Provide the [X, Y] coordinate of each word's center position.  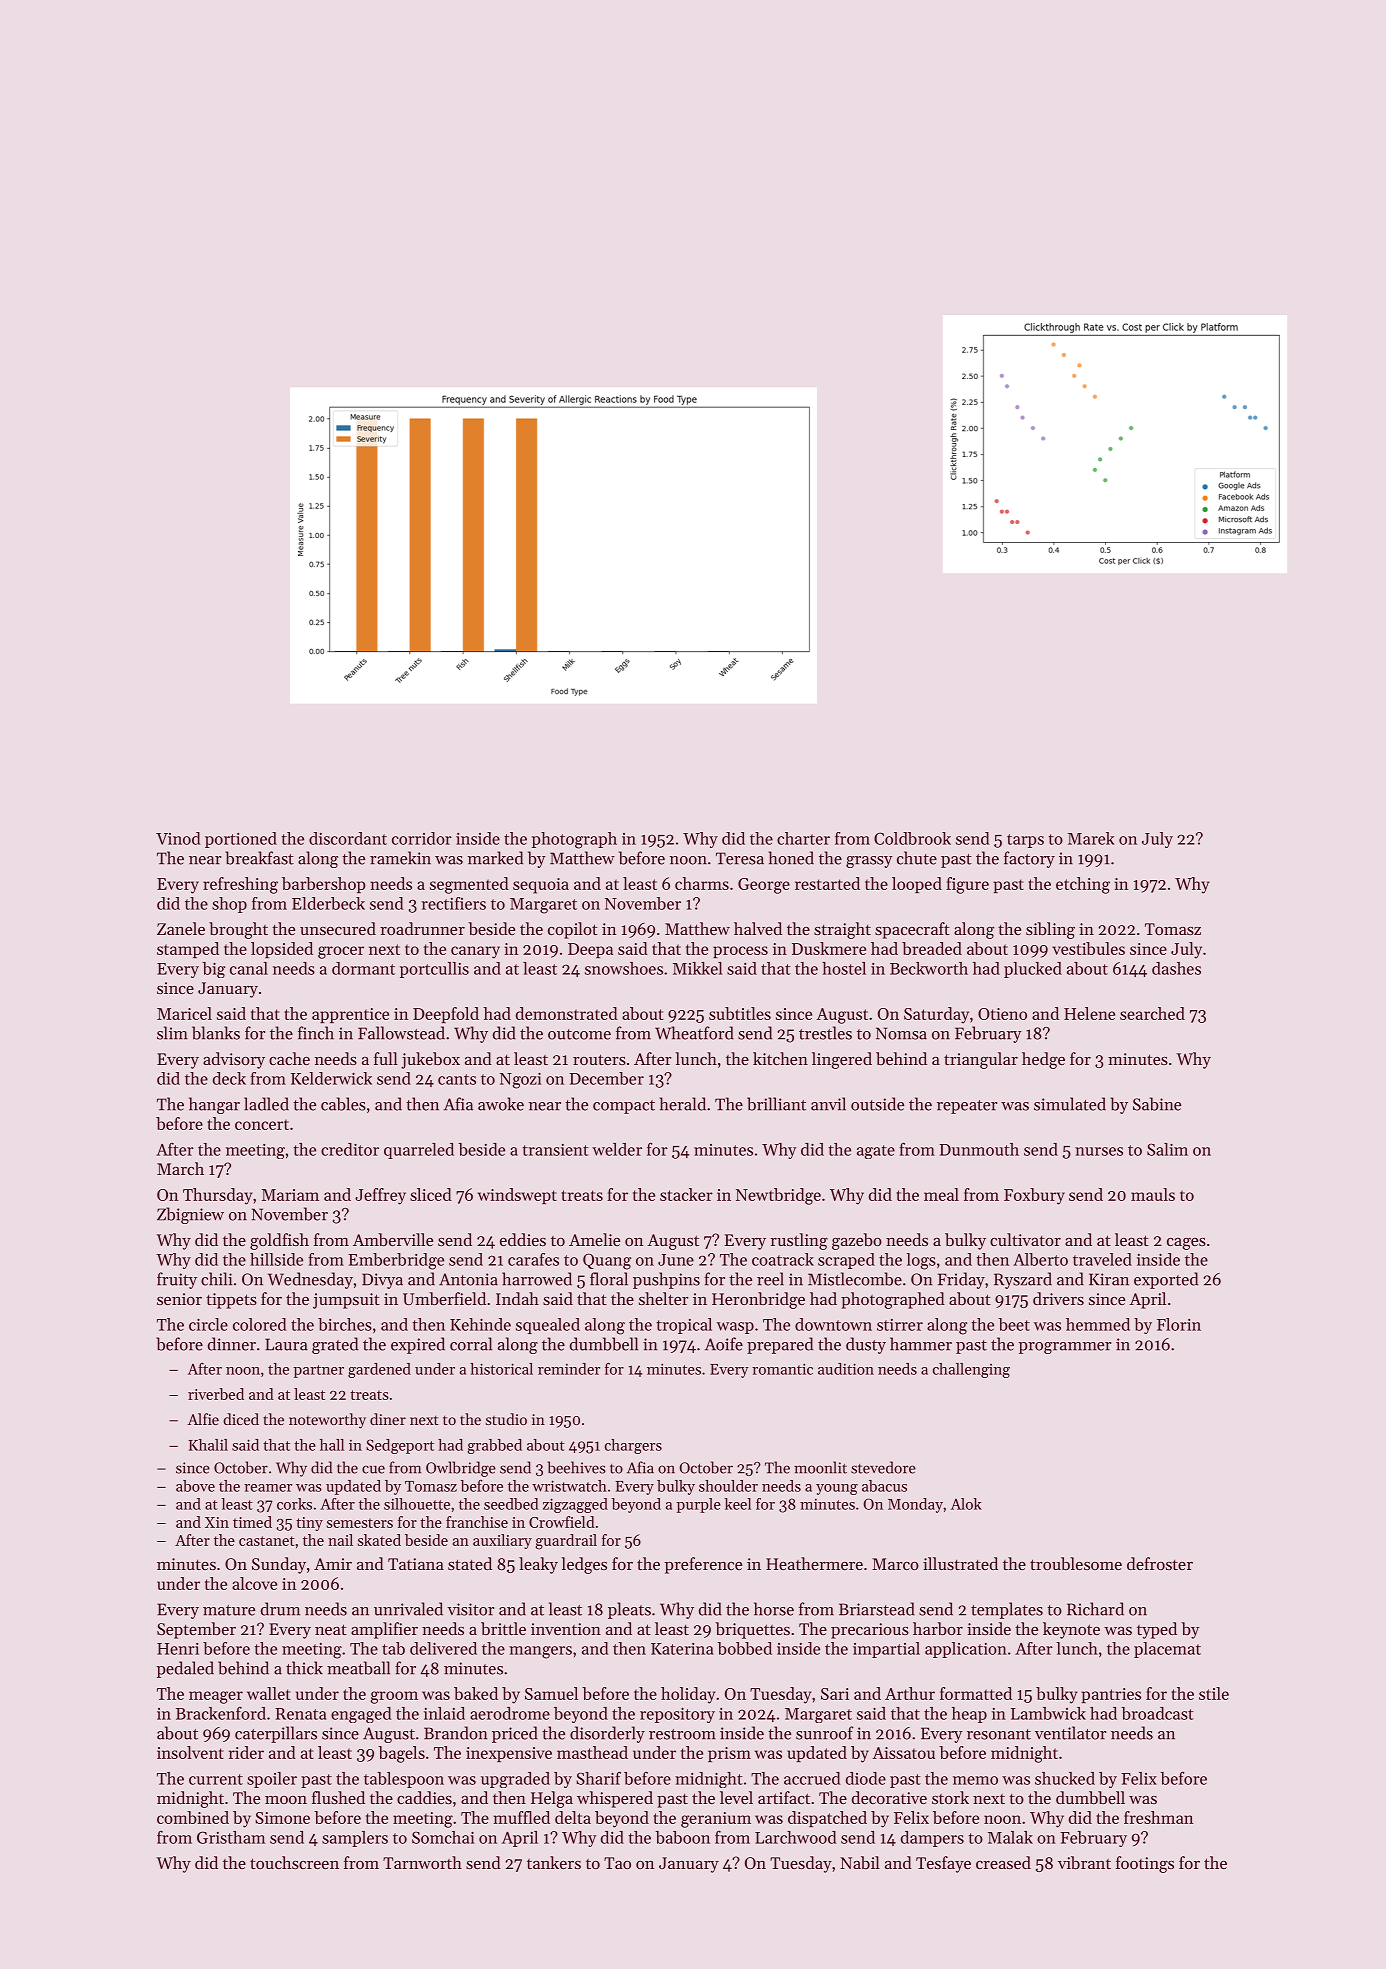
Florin [1179, 1324]
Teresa [740, 858]
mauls [1153, 1194]
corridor [422, 838]
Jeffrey [380, 1196]
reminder [569, 1369]
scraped [846, 1261]
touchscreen [294, 1862]
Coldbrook [912, 838]
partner [319, 1371]
